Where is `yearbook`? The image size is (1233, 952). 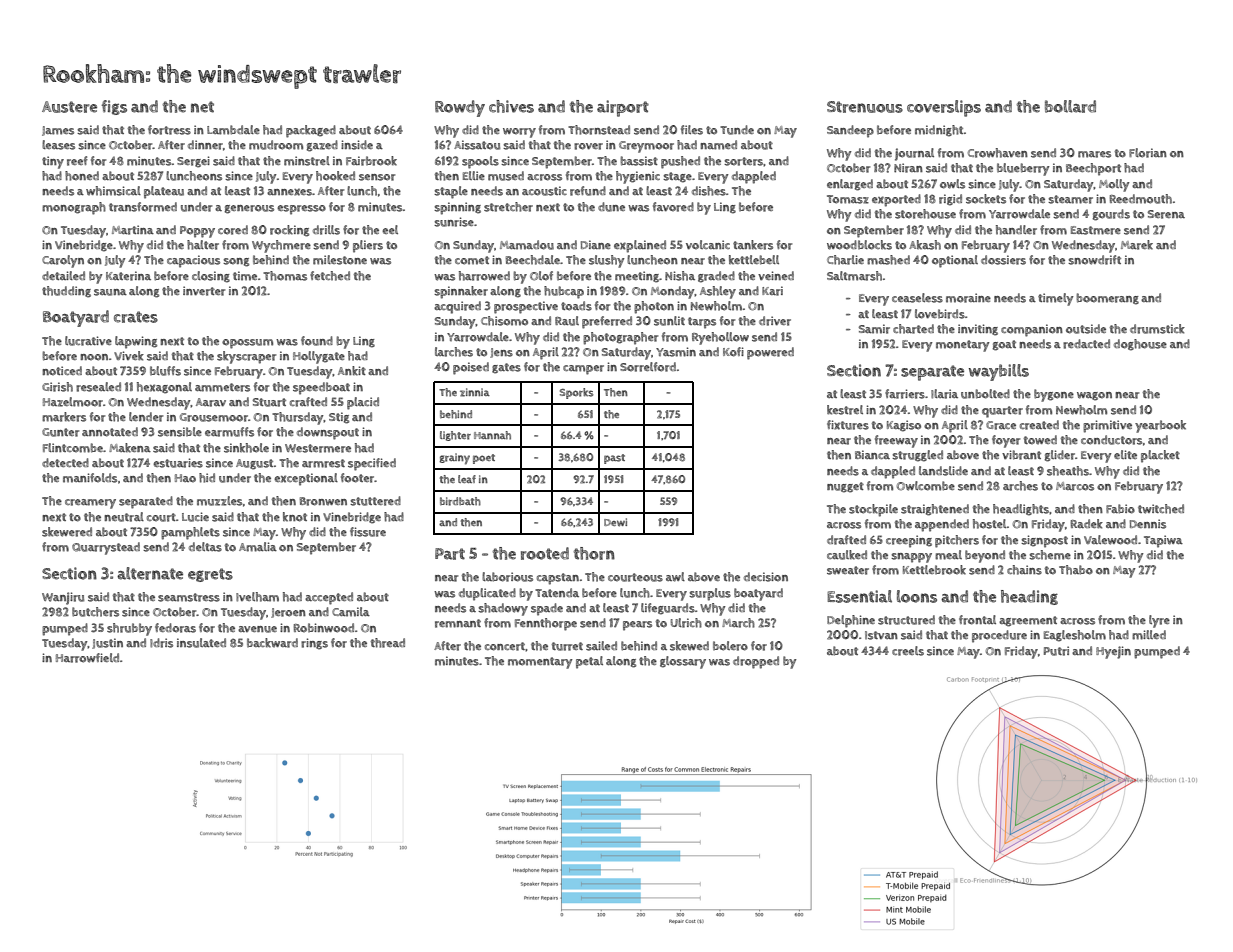
yearbook is located at coordinates (1160, 426).
